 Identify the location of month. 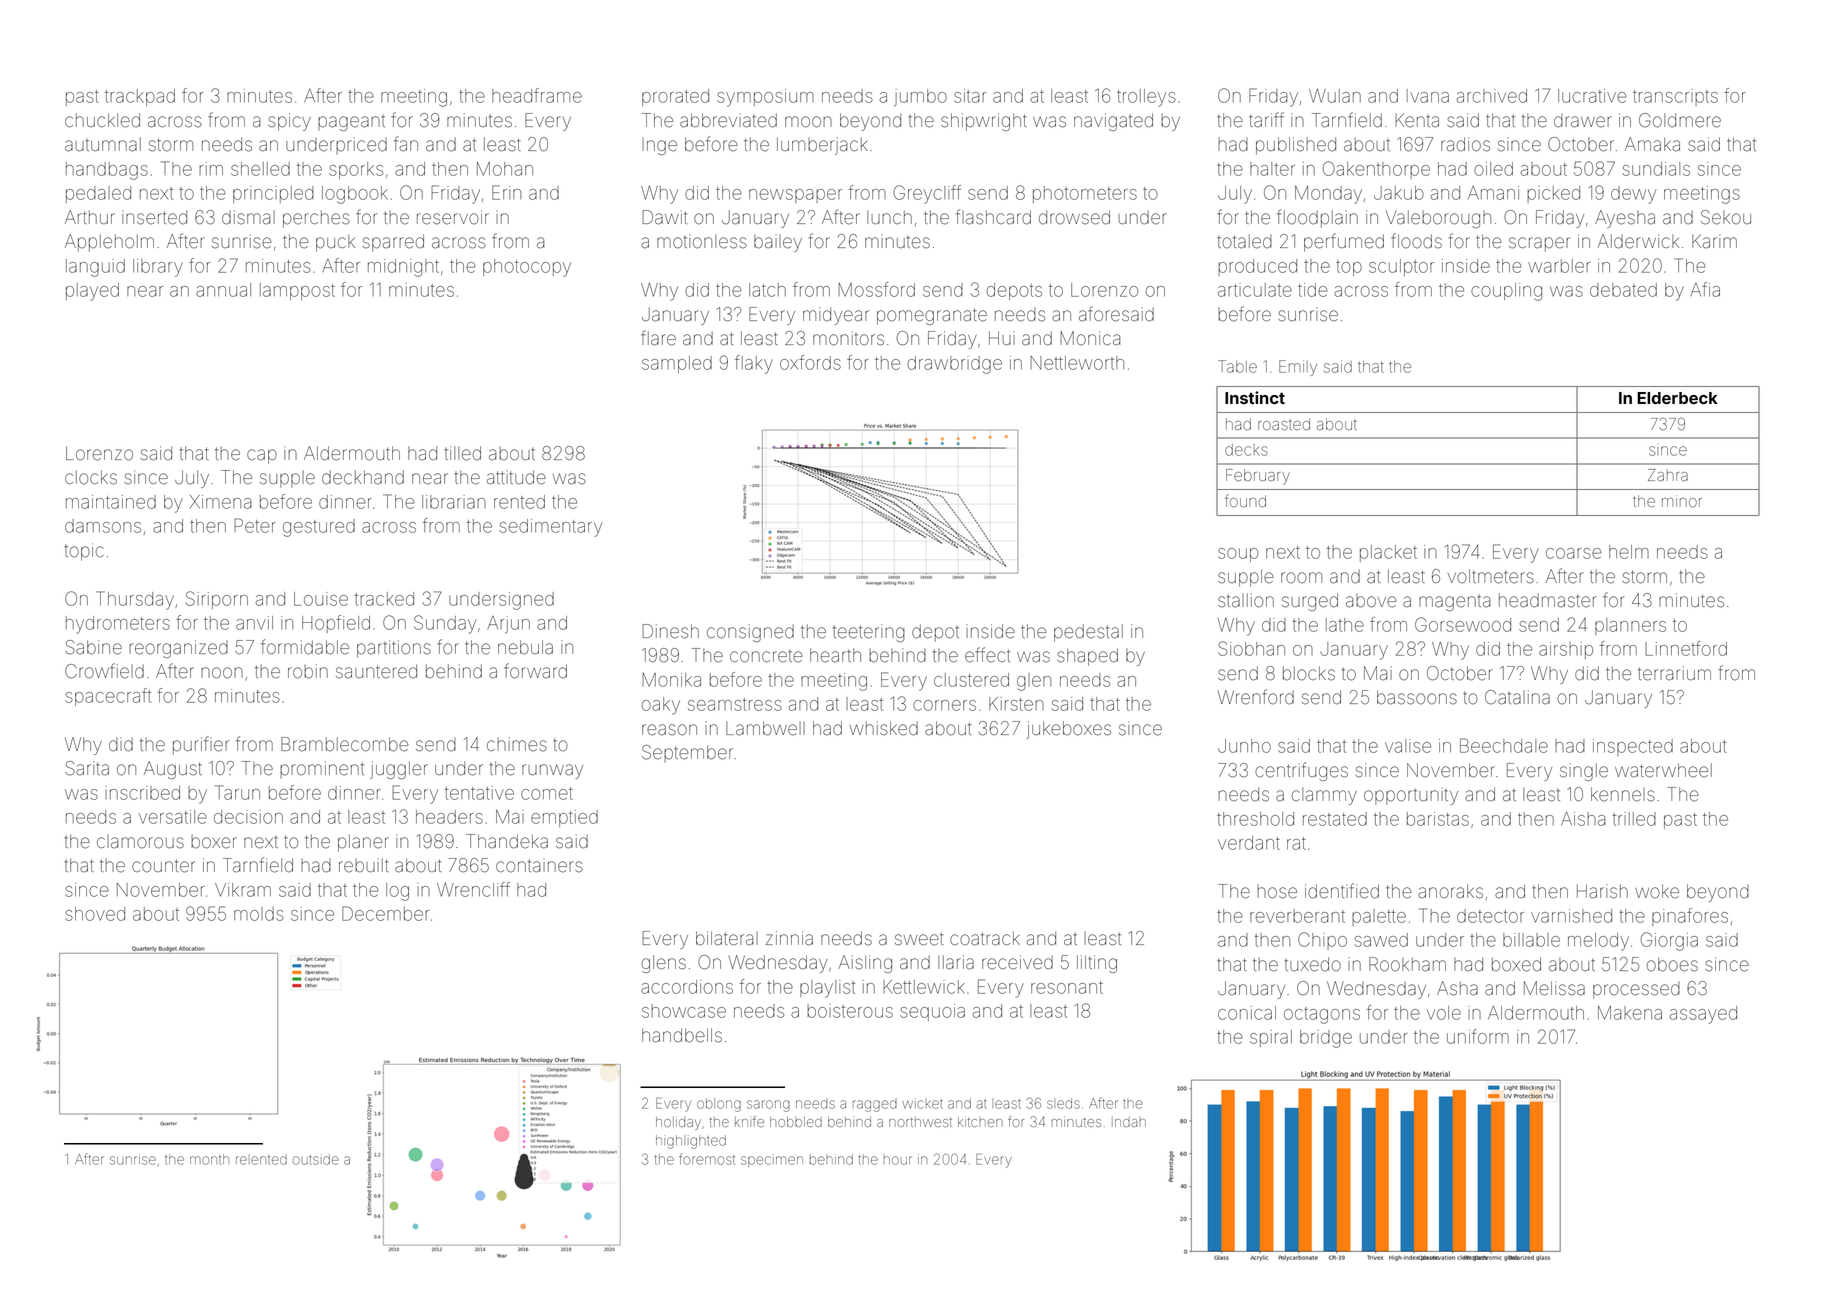
(209, 1159).
